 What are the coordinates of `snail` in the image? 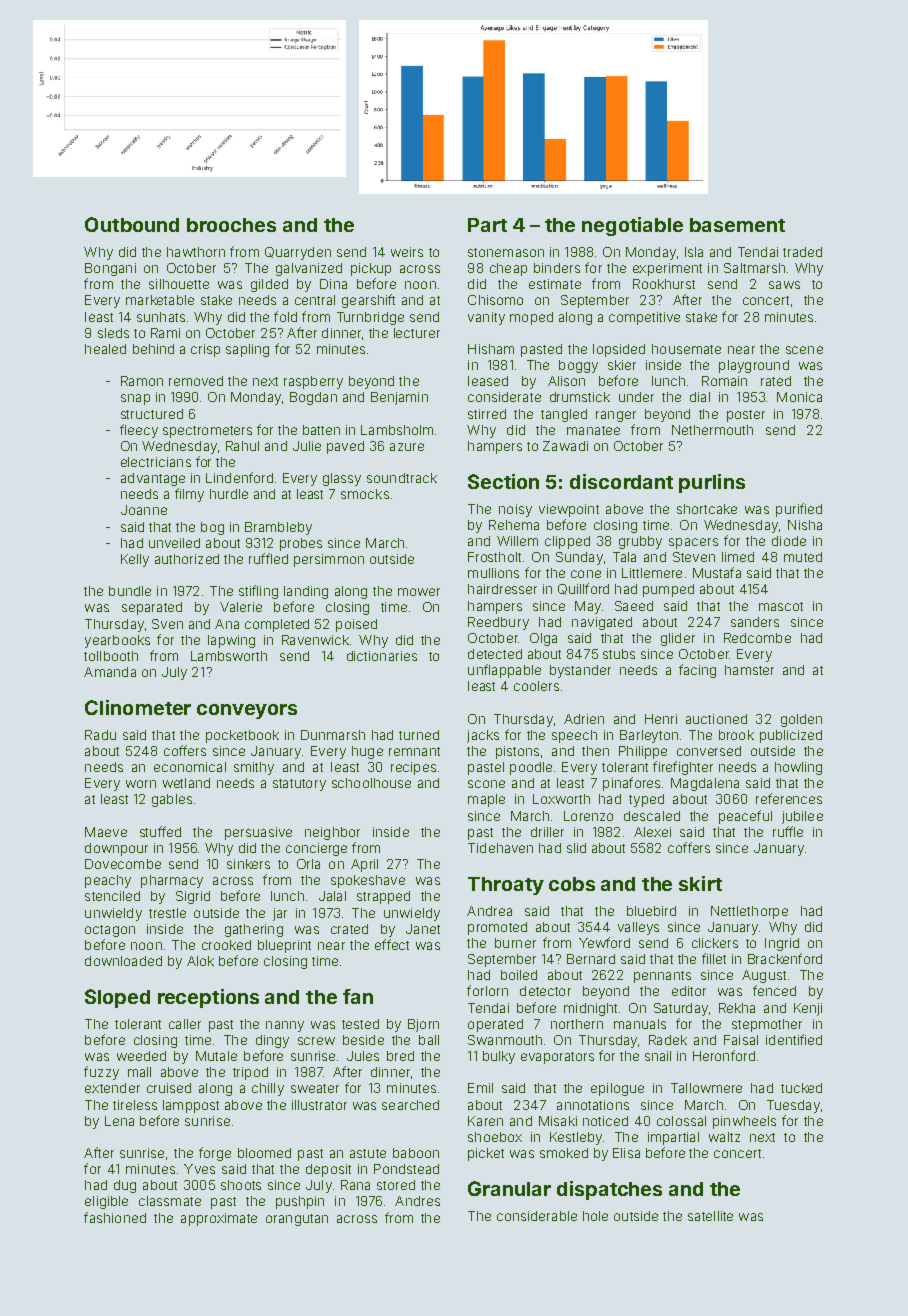 It's located at (658, 1056).
